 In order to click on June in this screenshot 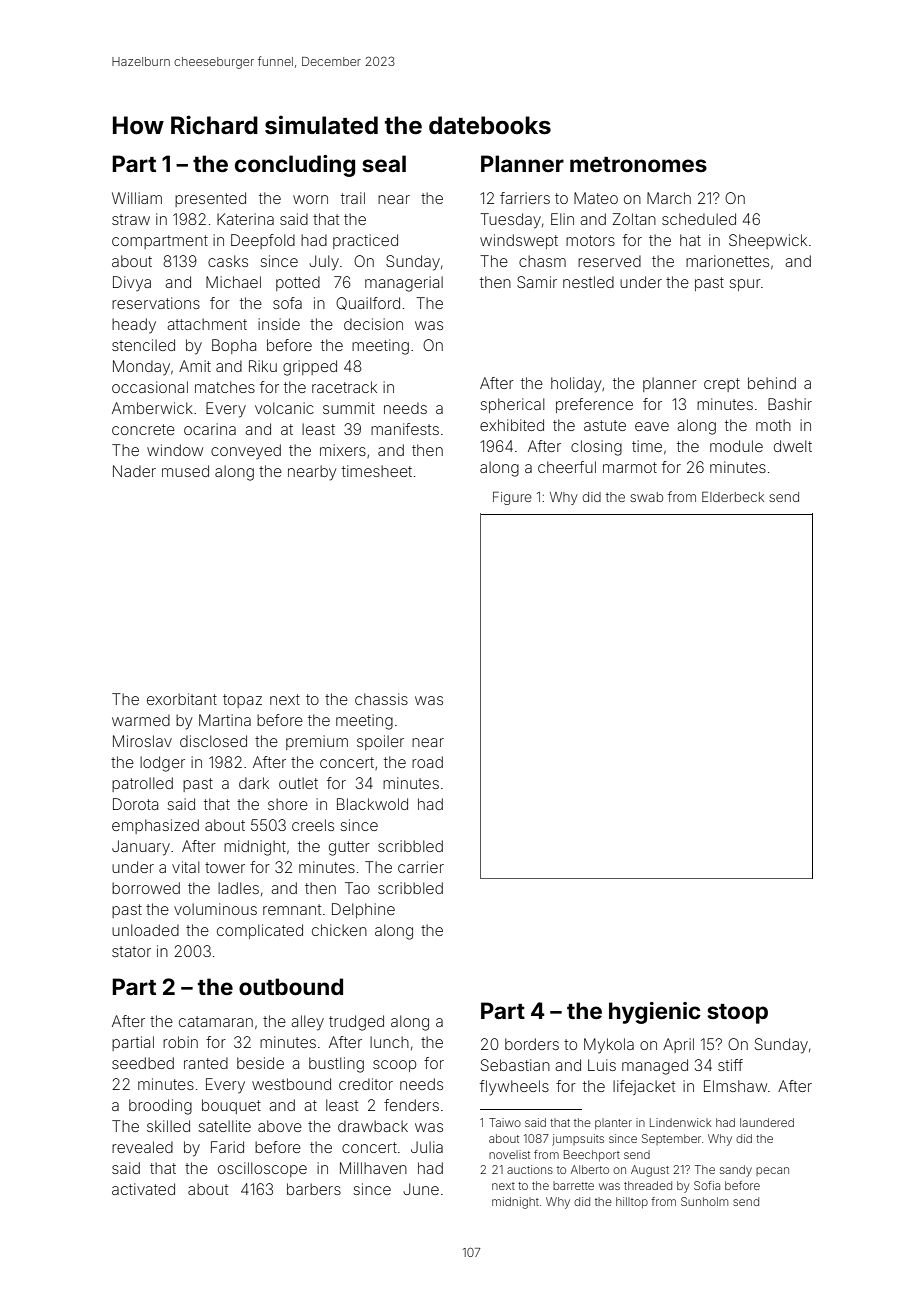, I will do `click(421, 1189)`.
